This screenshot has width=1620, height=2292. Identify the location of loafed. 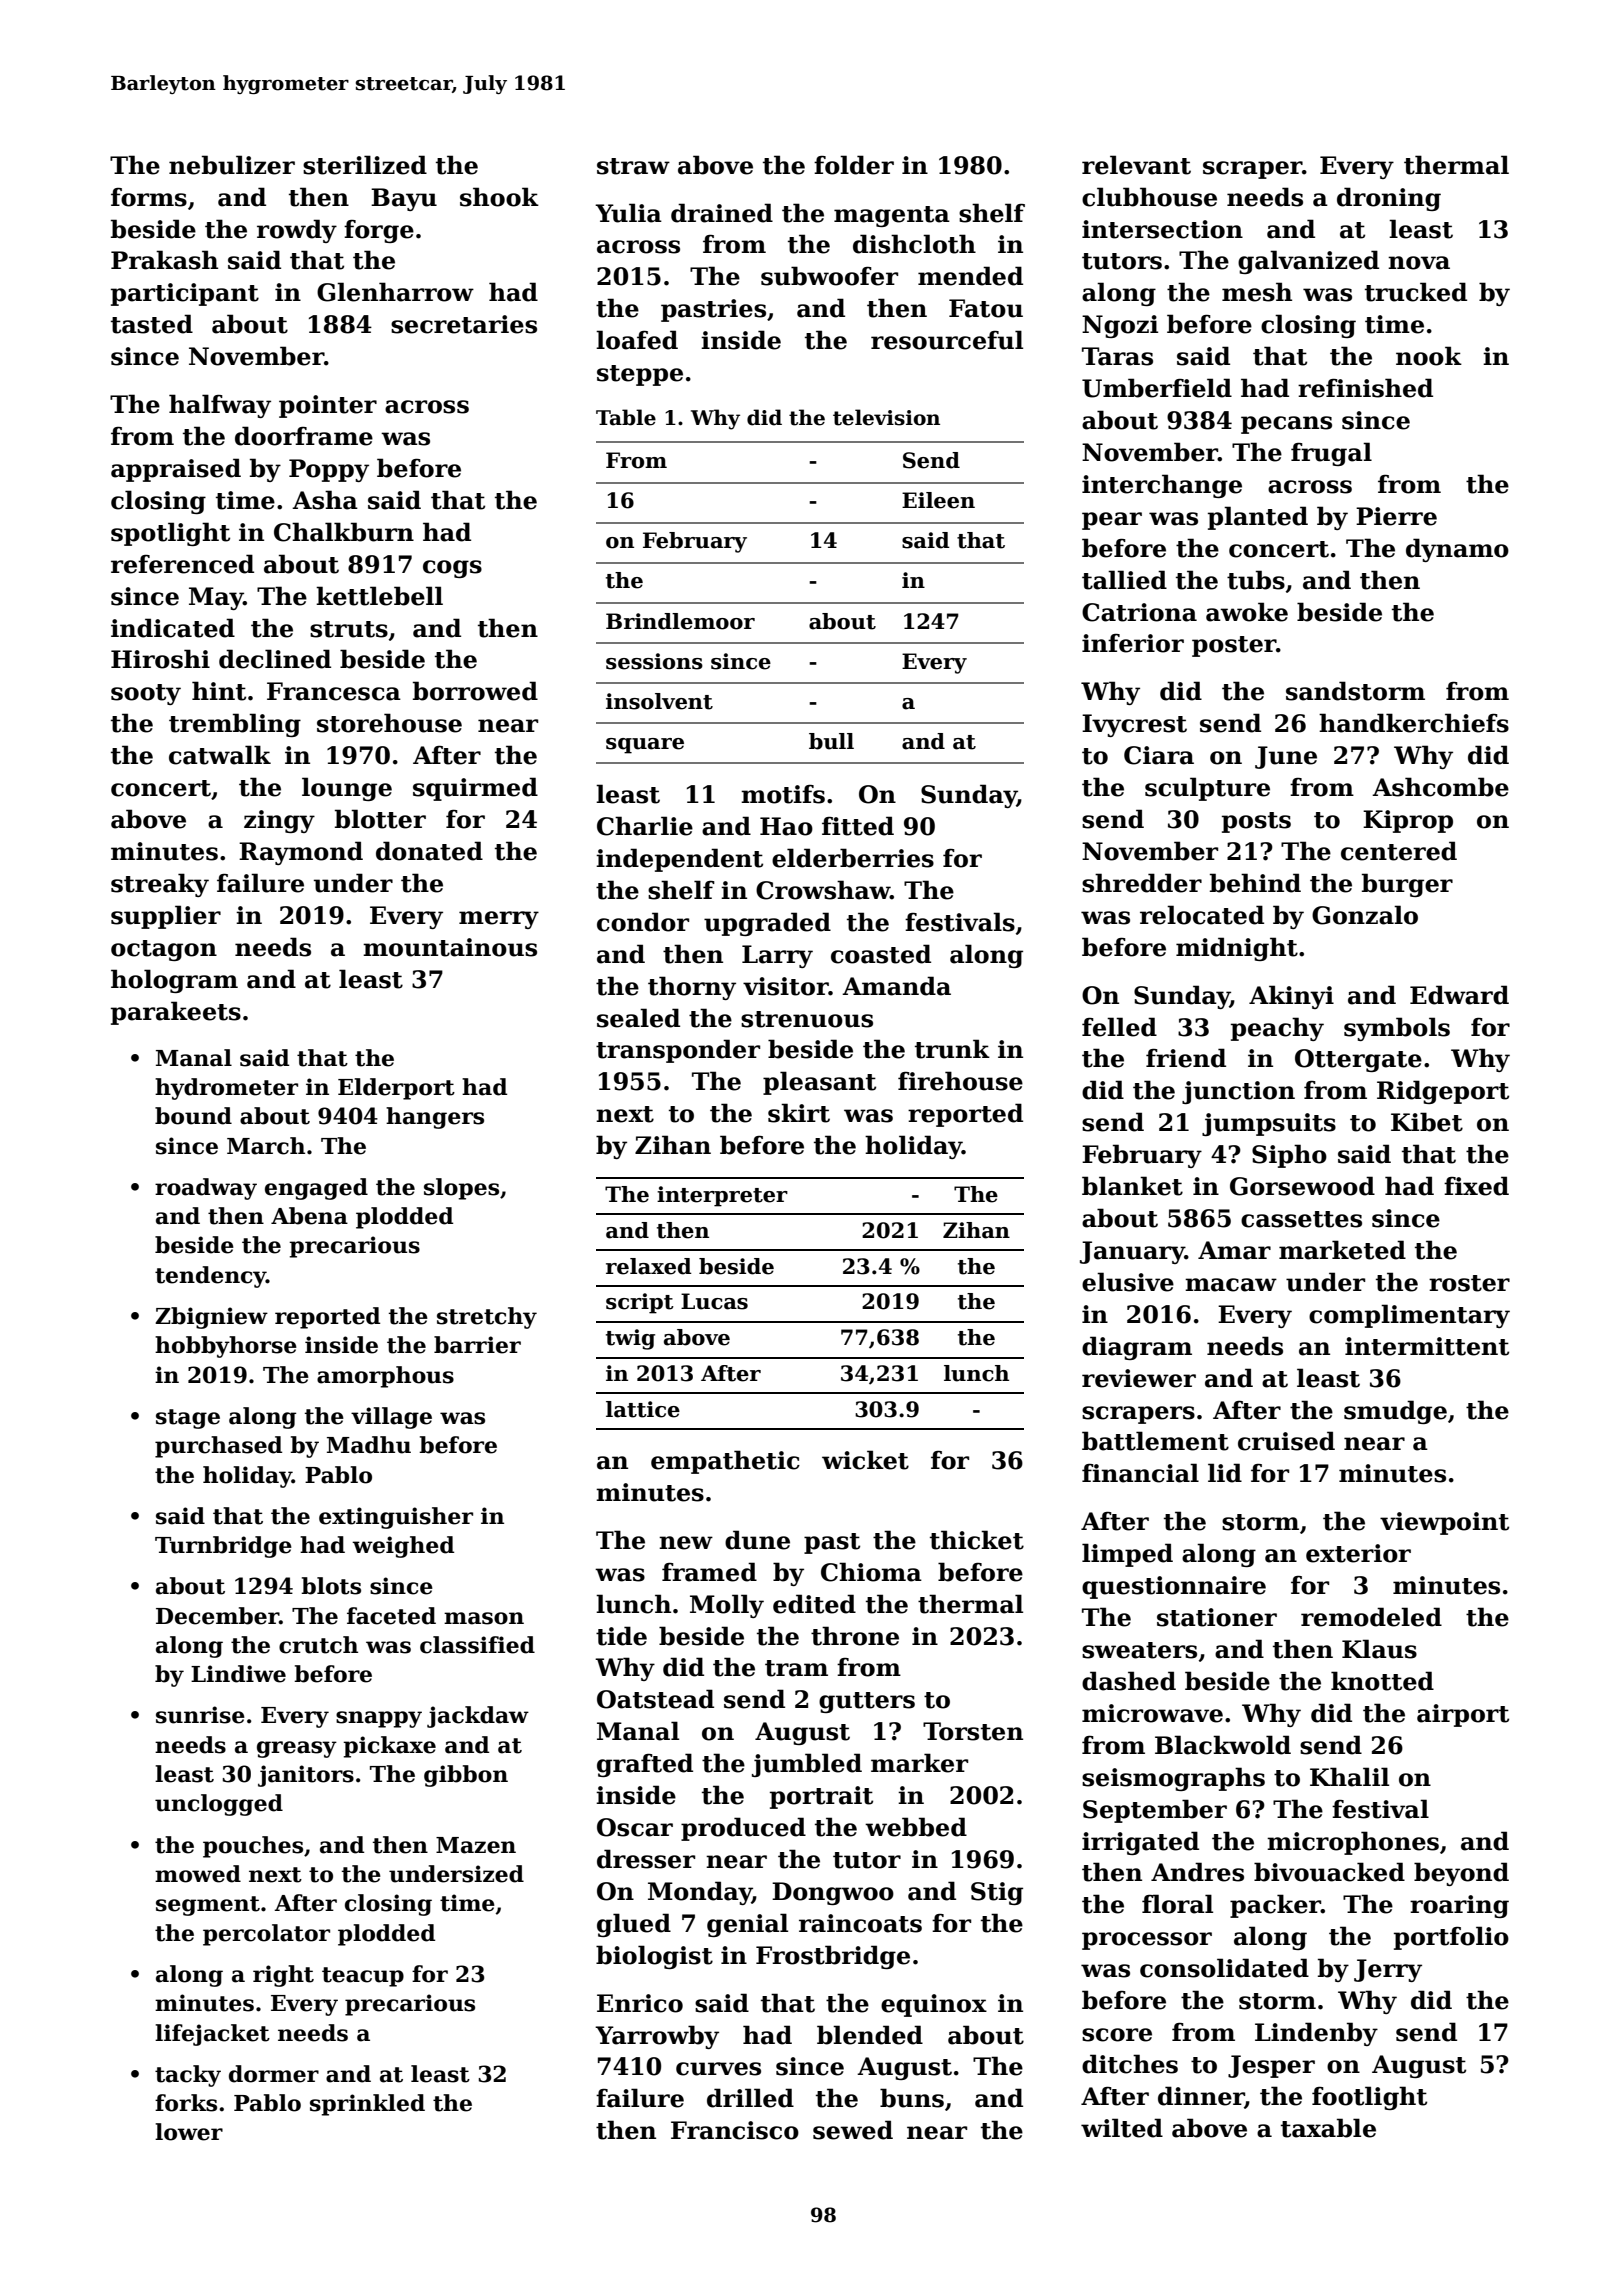
(637, 340).
